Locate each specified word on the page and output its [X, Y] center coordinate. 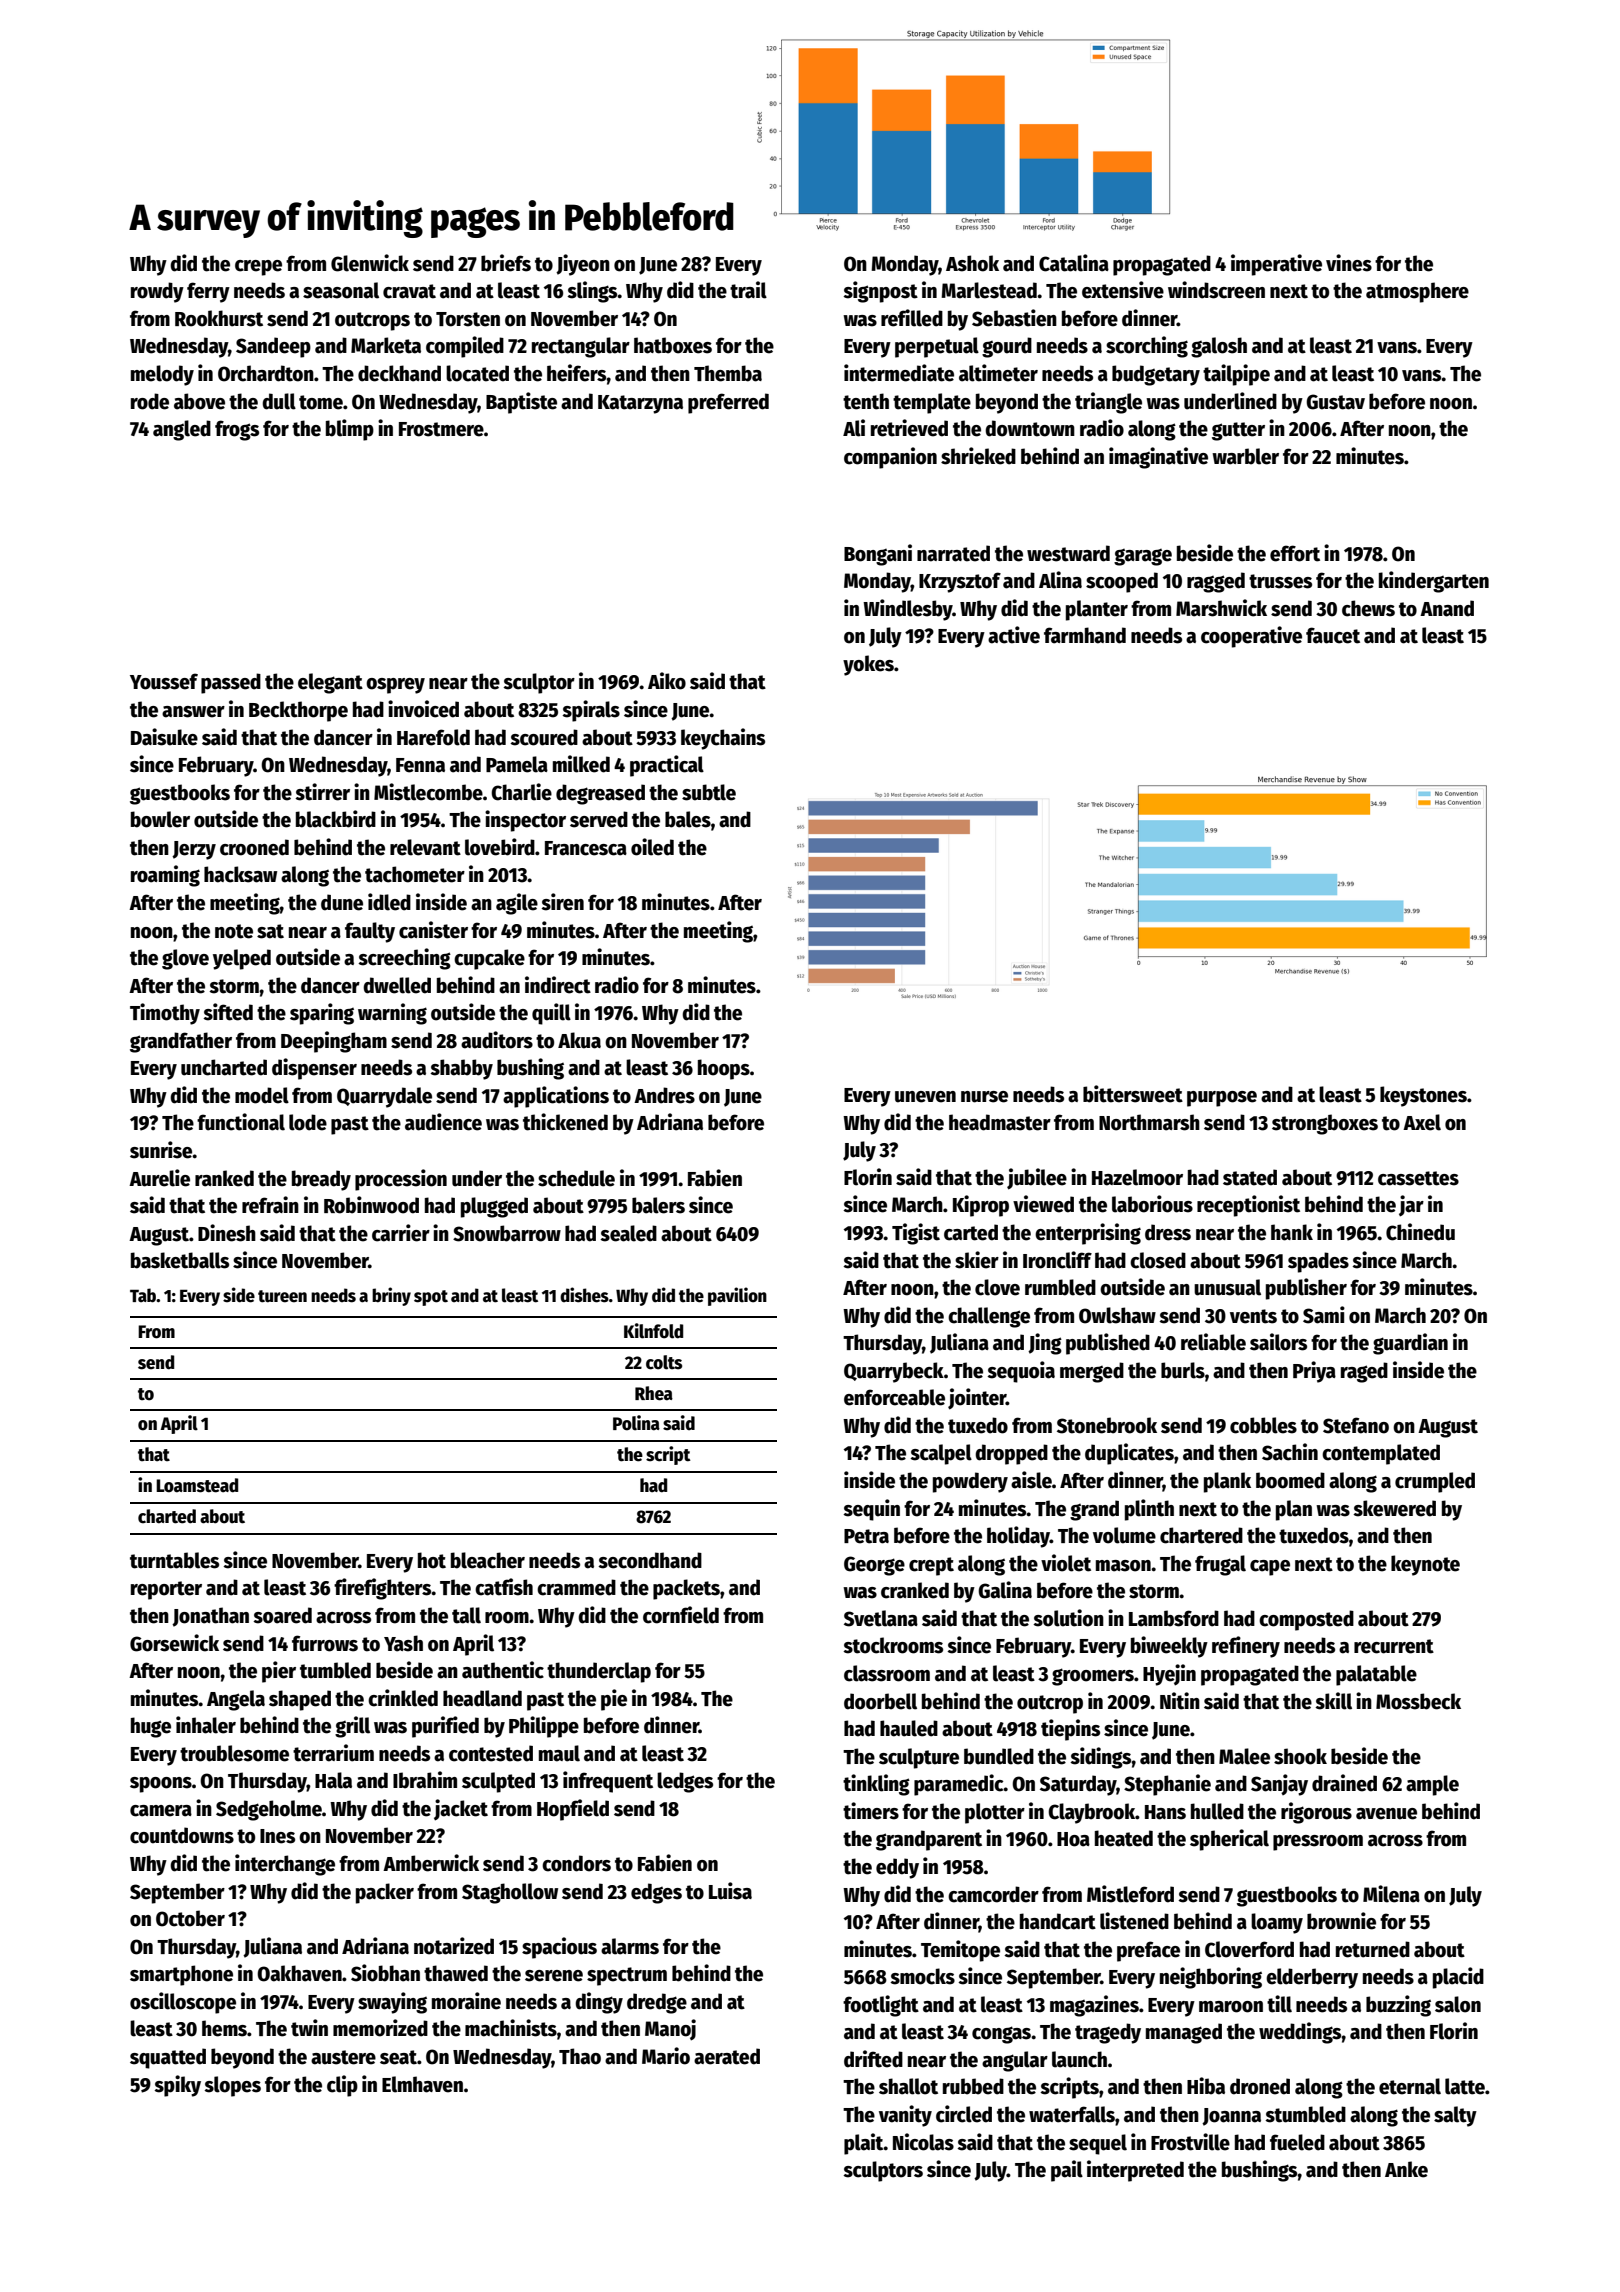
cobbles [1263, 1425]
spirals [591, 711]
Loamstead [197, 1485]
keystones [1423, 1096]
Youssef [164, 681]
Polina [636, 1423]
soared [282, 1615]
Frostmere [441, 429]
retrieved [909, 428]
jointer [977, 1399]
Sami [1324, 1315]
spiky [177, 2086]
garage [1143, 557]
